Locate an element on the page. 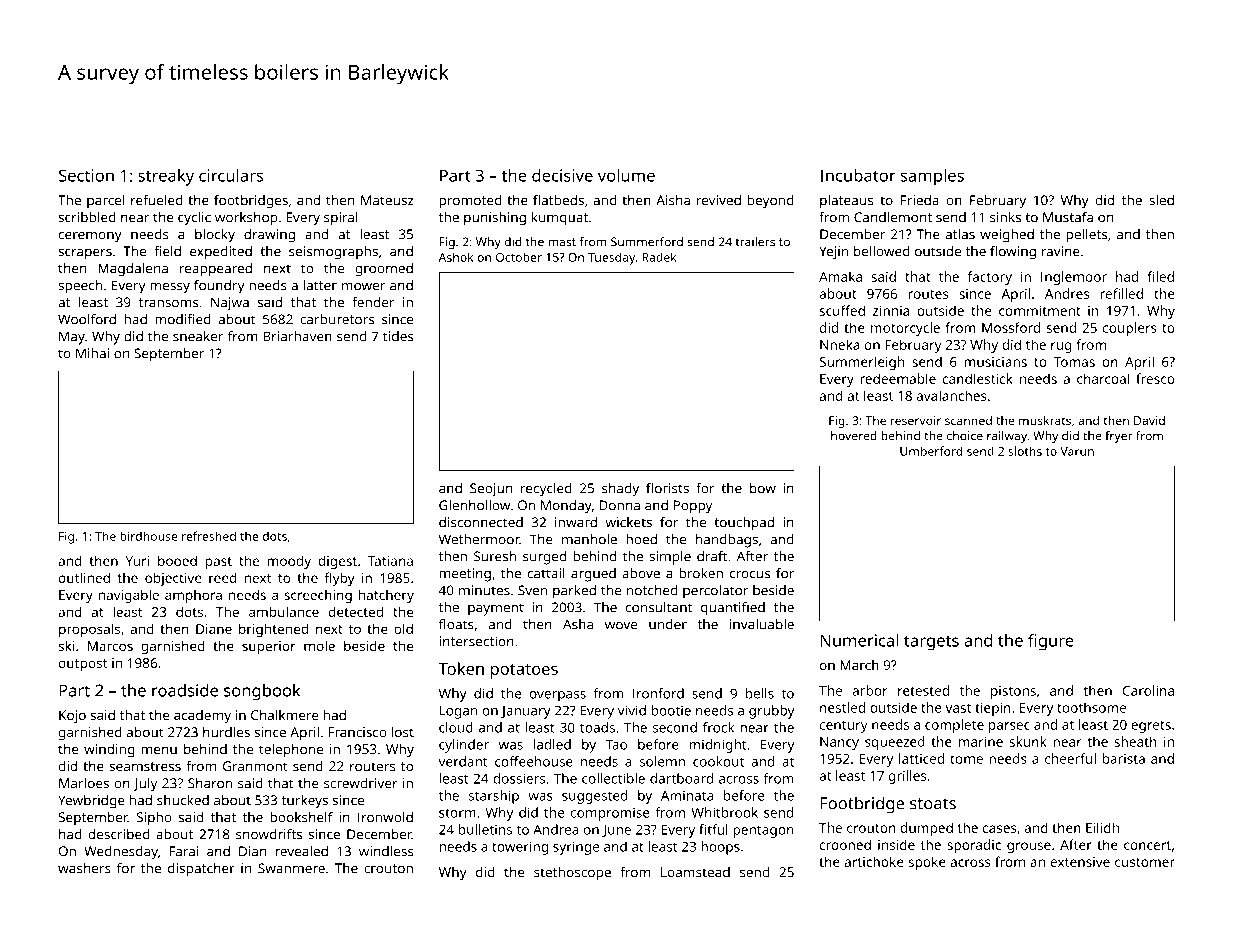 The height and width of the page is (952, 1233). seismographs is located at coordinates (333, 253).
